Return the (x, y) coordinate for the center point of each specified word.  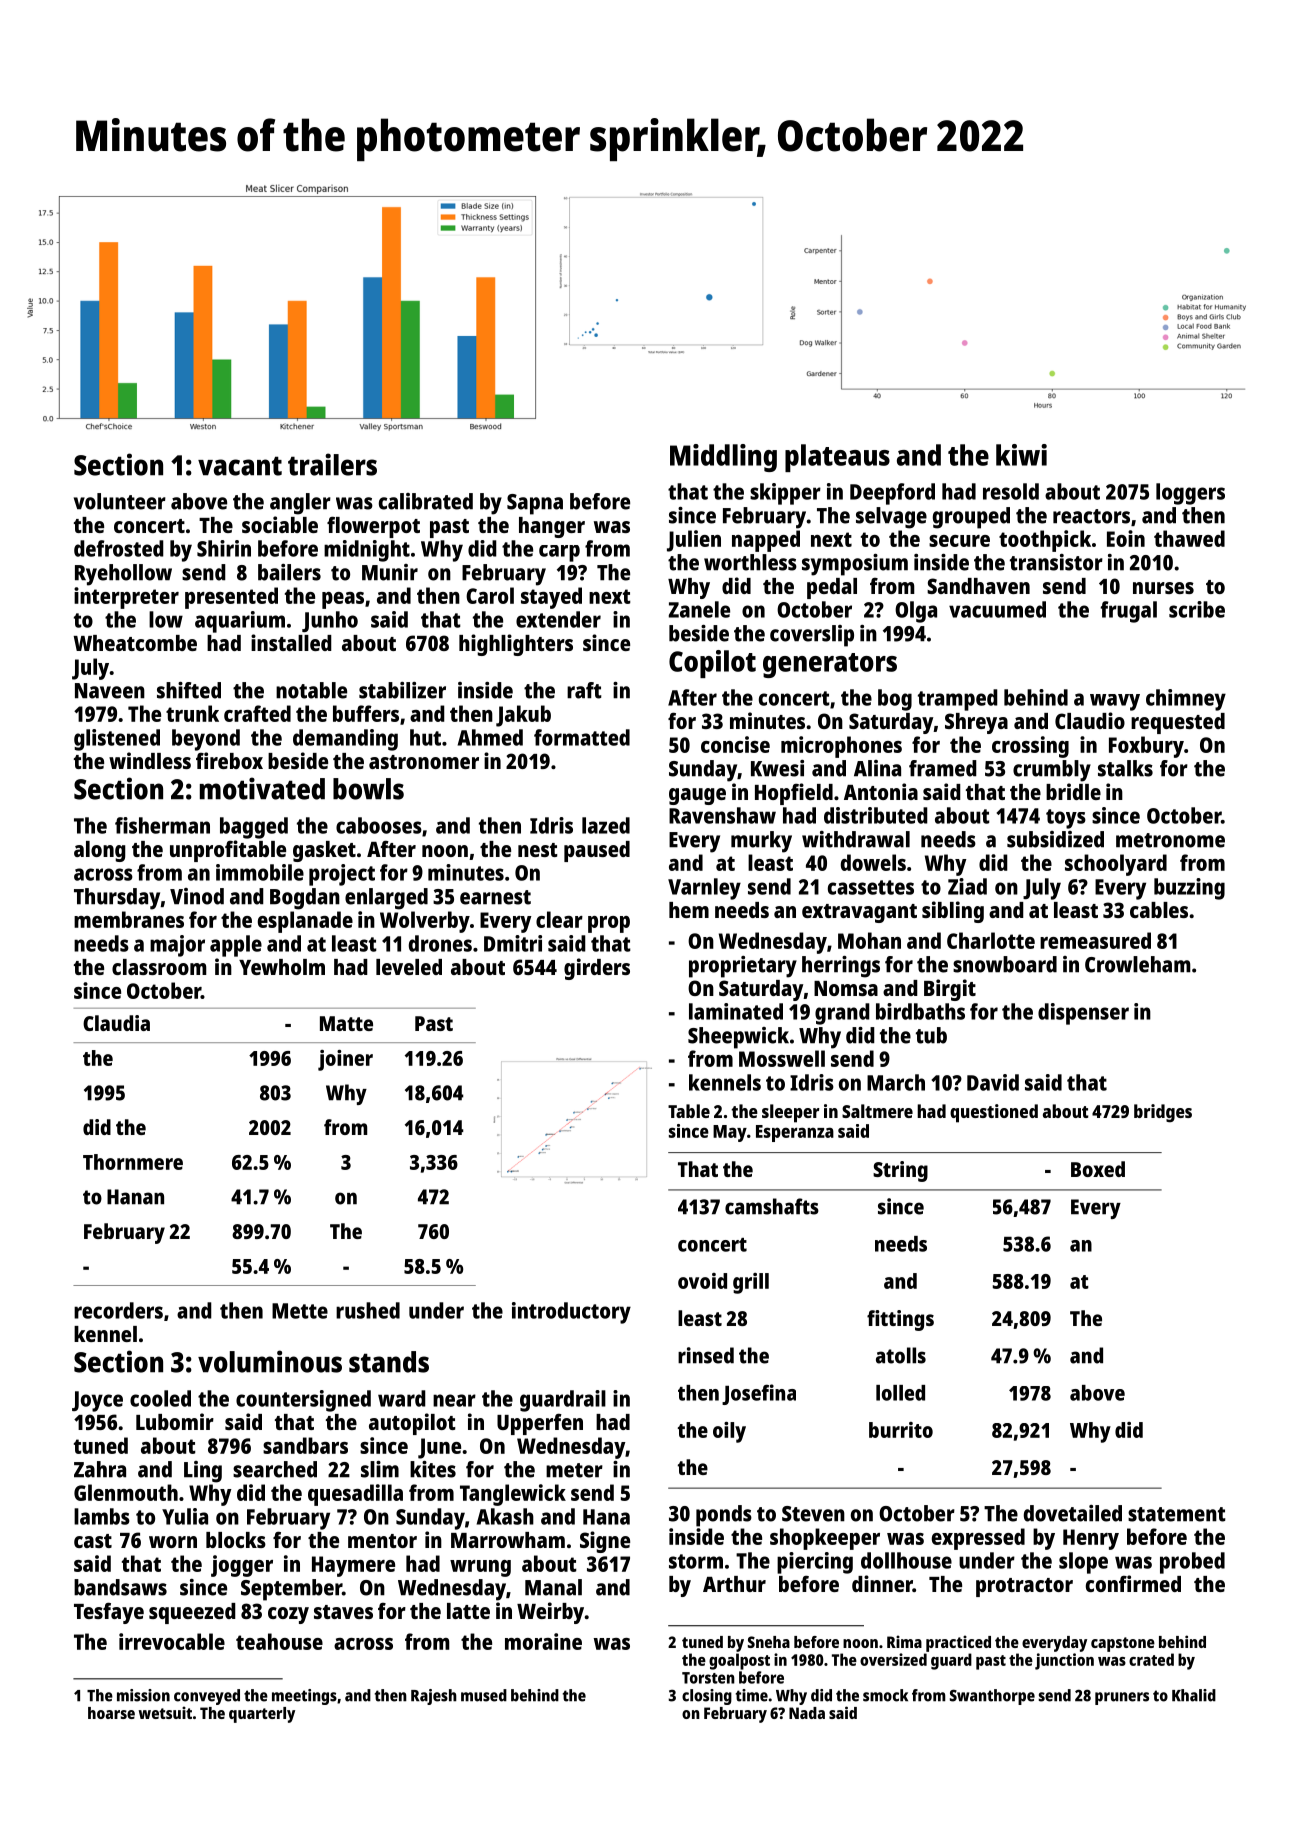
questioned (994, 1113)
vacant (240, 466)
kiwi (1021, 455)
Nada (807, 1713)
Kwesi (777, 768)
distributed (876, 815)
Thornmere (133, 1162)
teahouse (279, 1641)
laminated (736, 1011)
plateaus (837, 458)
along (100, 851)
